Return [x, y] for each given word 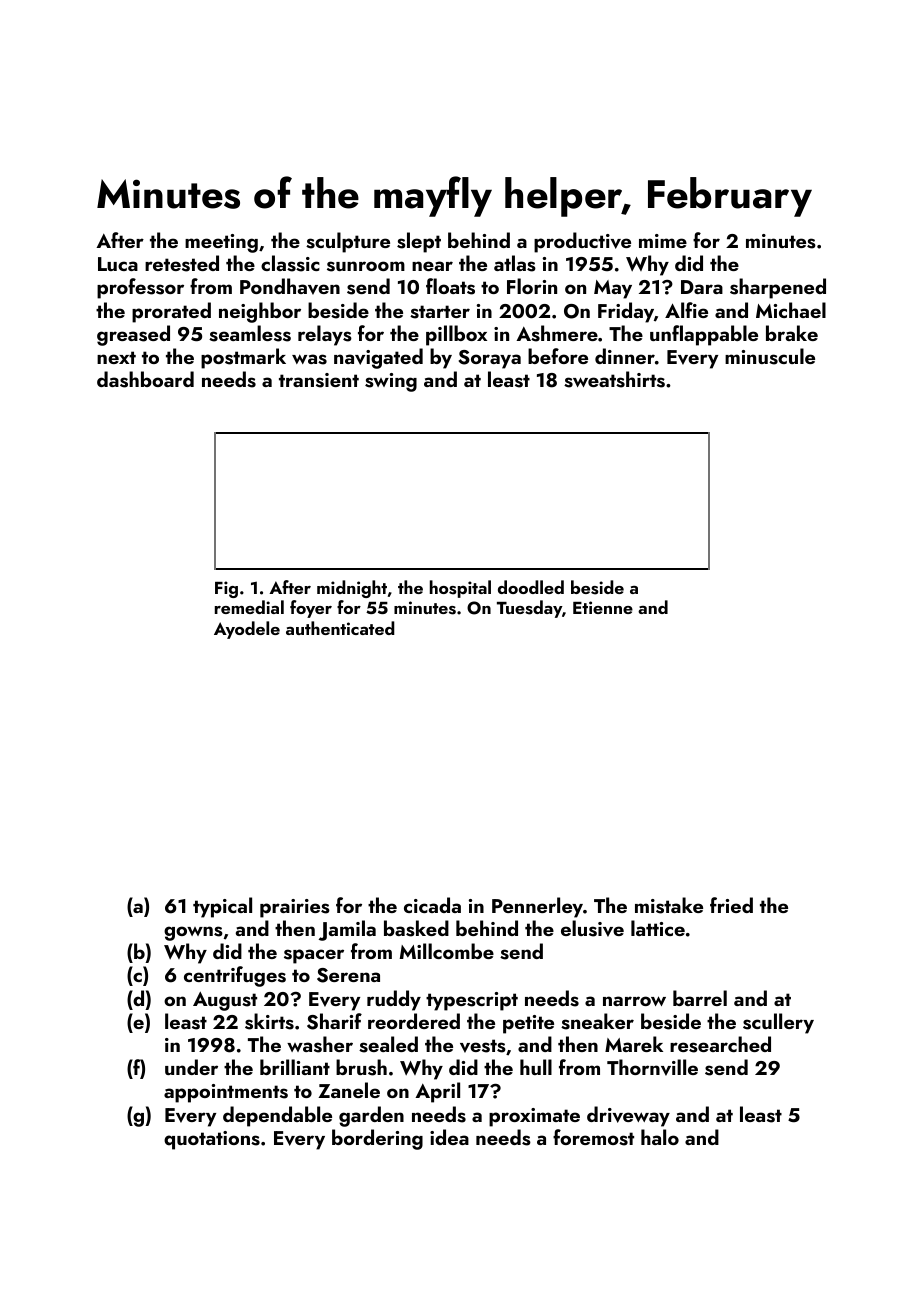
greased [133, 335]
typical [222, 907]
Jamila [347, 930]
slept [419, 242]
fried [731, 905]
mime [663, 241]
